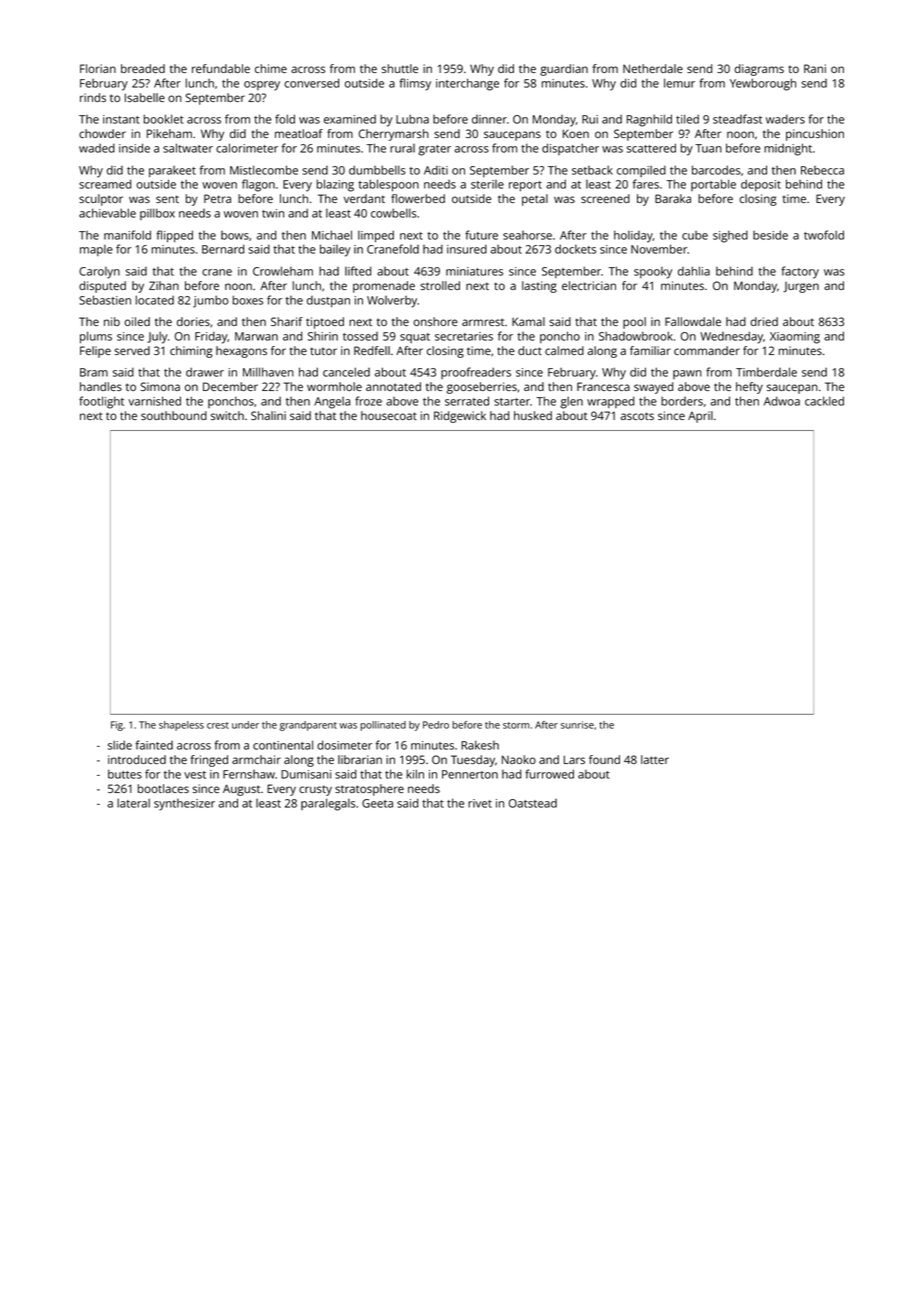  I want to click on Kamal, so click(528, 321).
